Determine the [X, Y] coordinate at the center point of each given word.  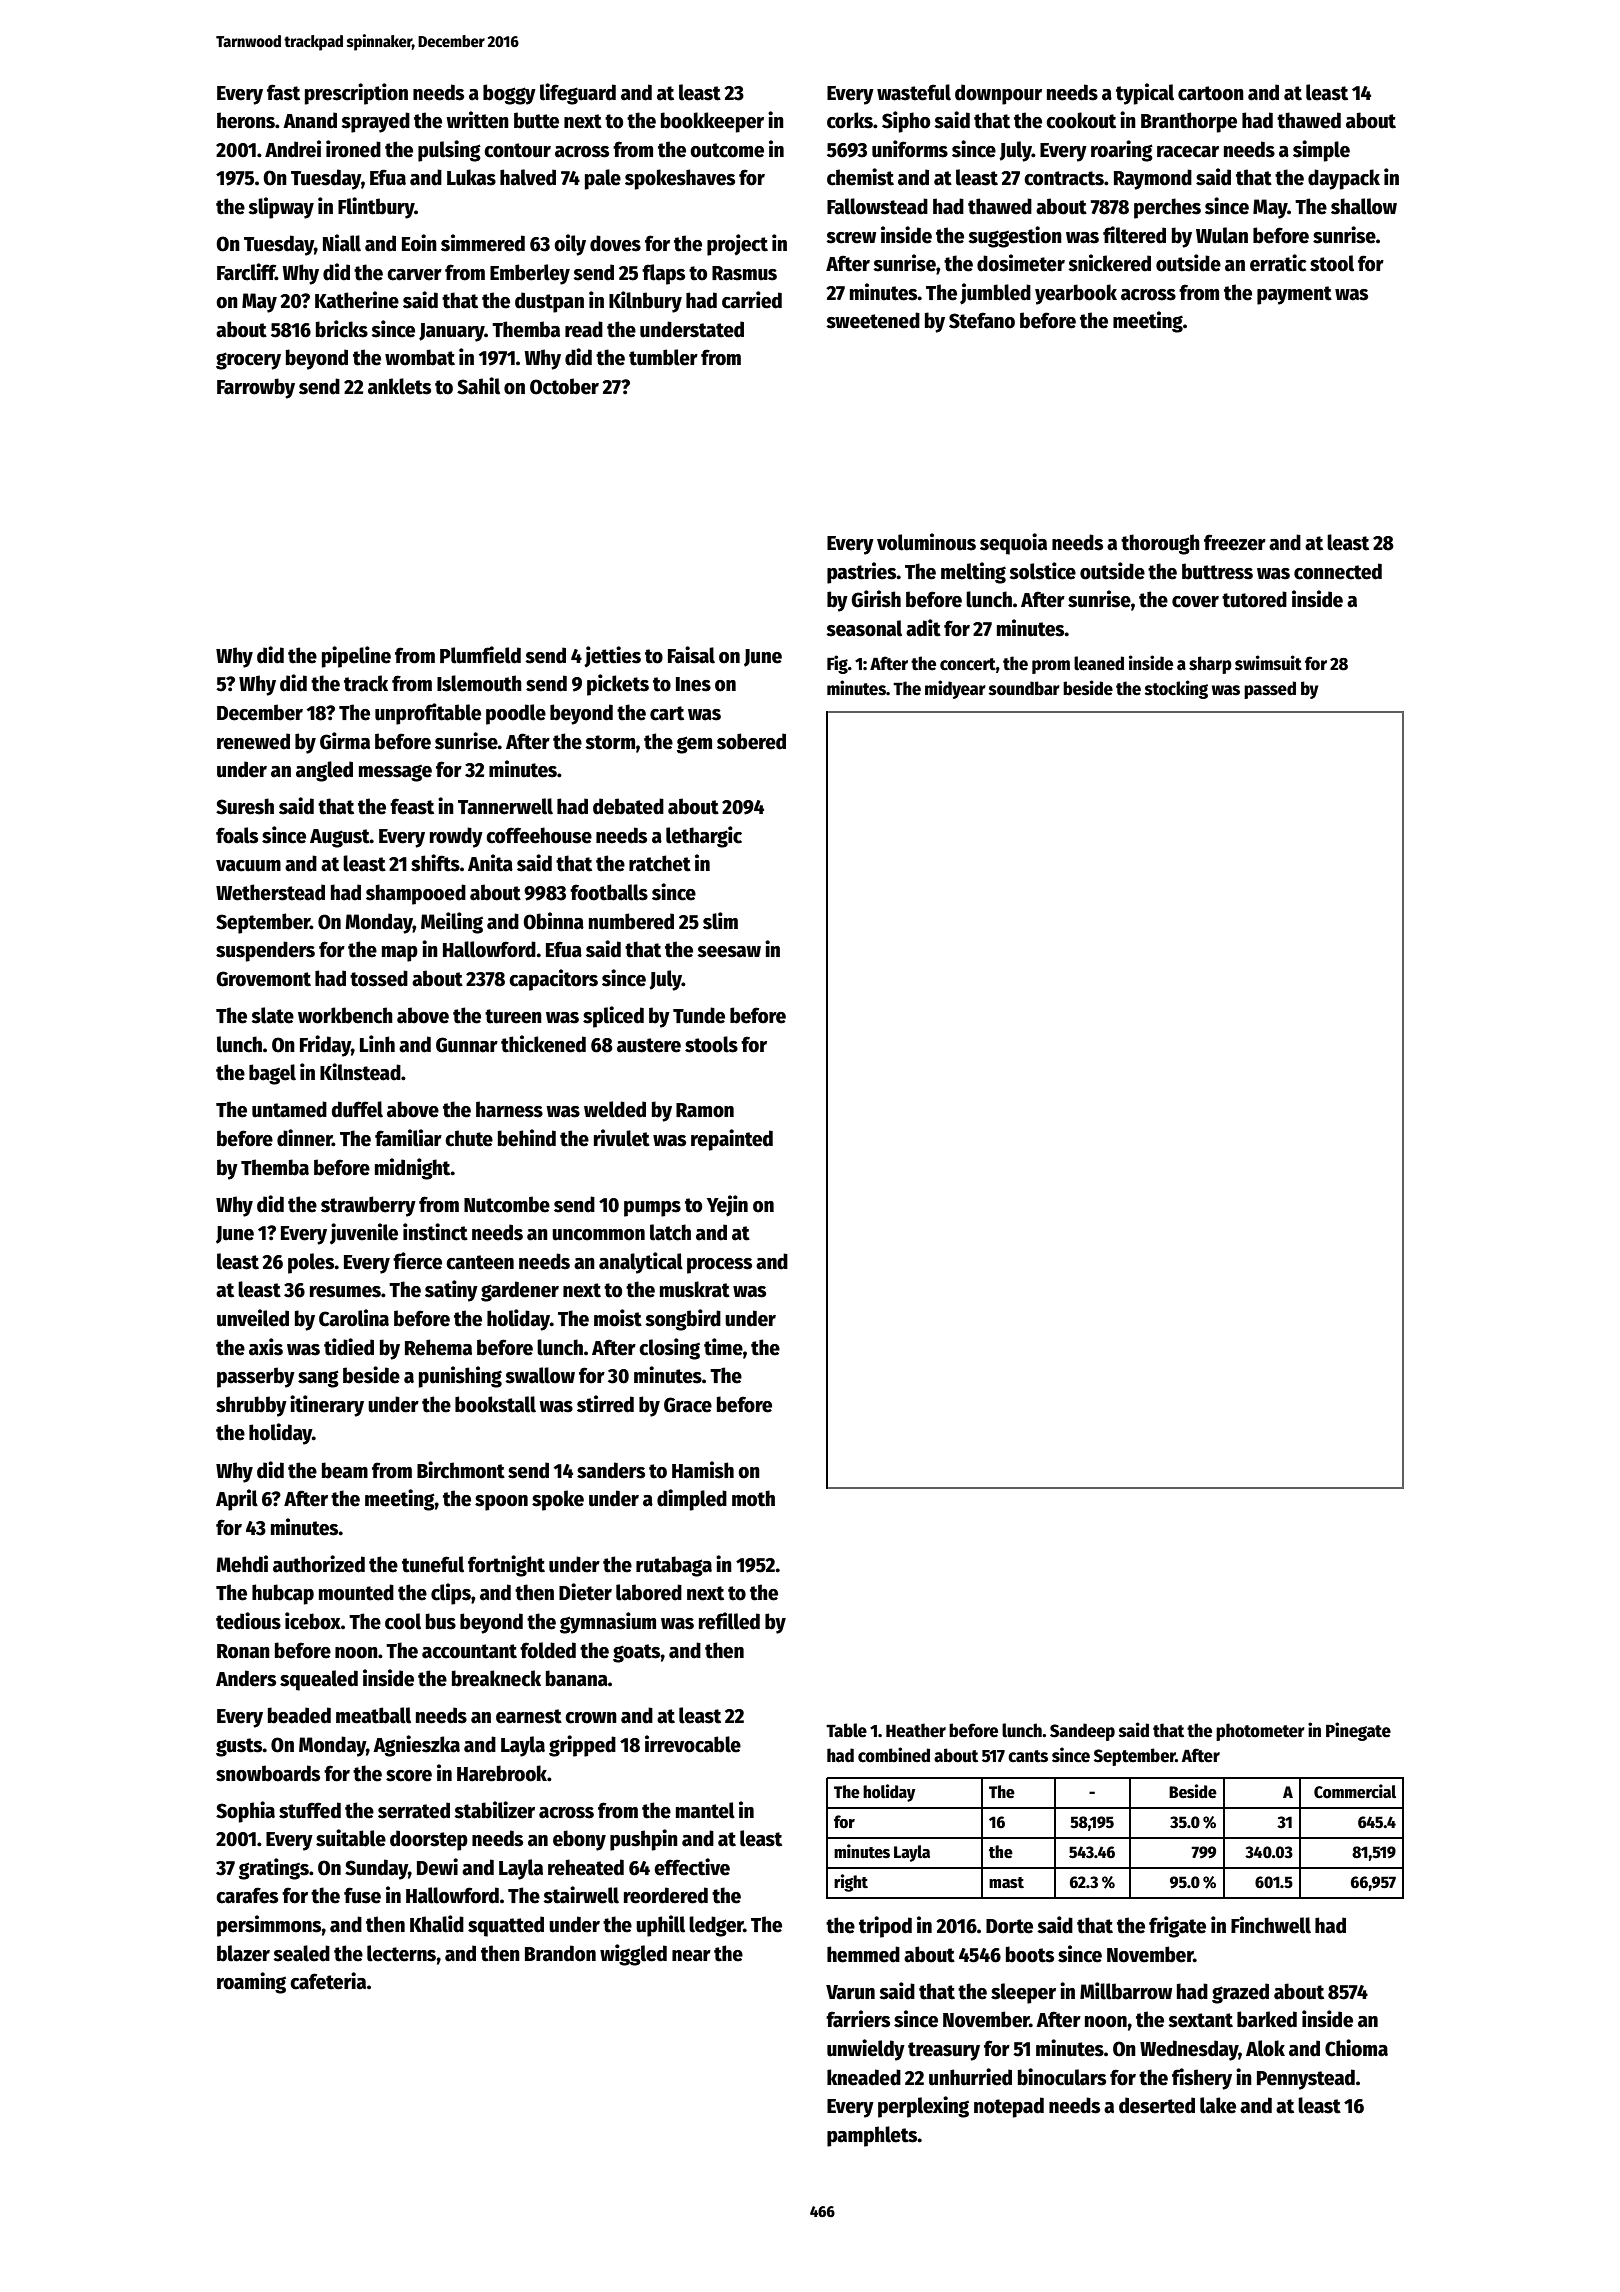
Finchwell [1271, 1925]
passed [1270, 690]
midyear [955, 689]
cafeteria [328, 1981]
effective [692, 1867]
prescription [356, 94]
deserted [1157, 2105]
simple [1321, 151]
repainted [732, 1140]
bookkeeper [712, 122]
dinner [304, 1138]
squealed [319, 1680]
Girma [345, 741]
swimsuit [1268, 663]
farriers [858, 2019]
